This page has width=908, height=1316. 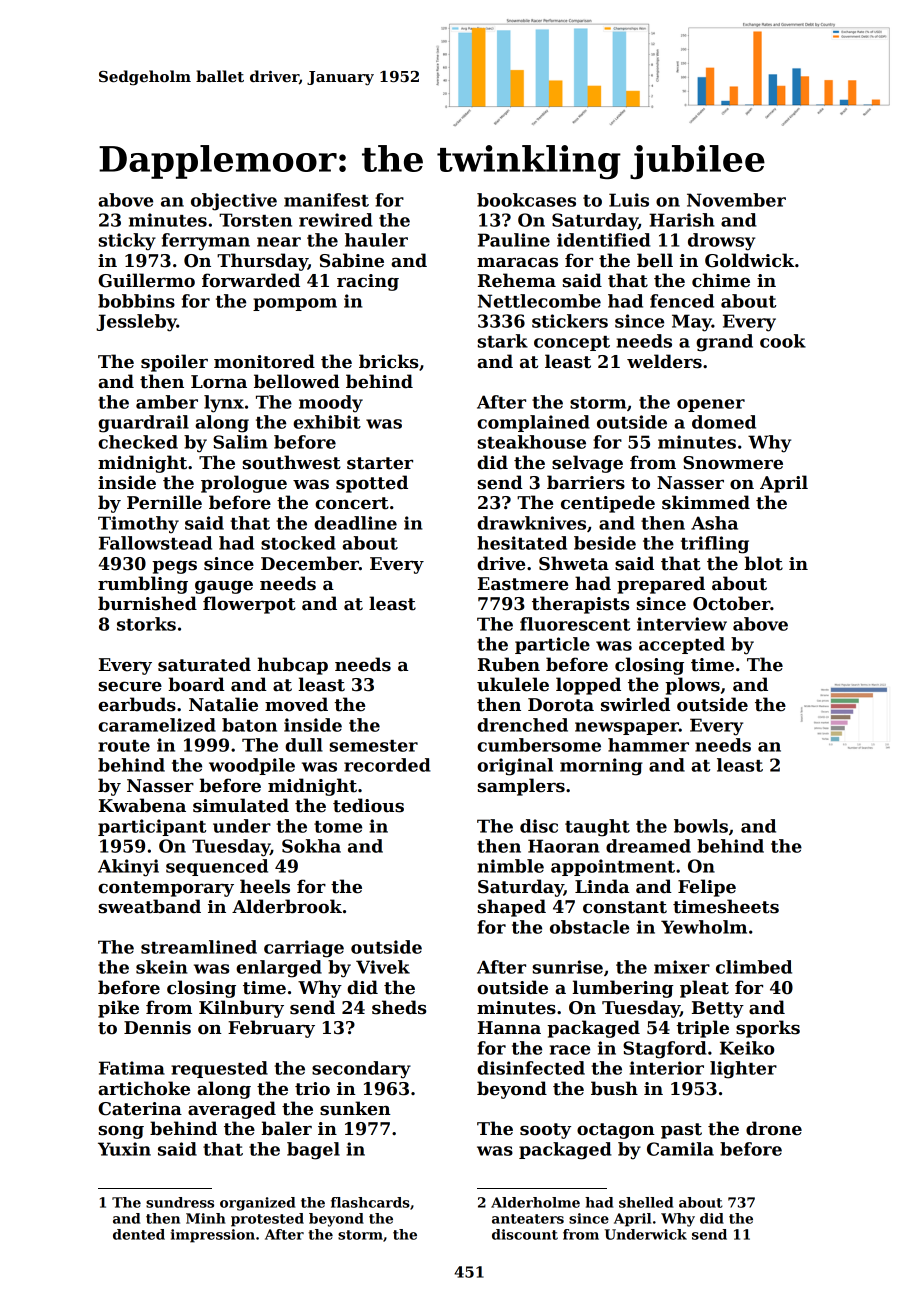 What do you see at coordinates (124, 746) in the page?
I see `route` at bounding box center [124, 746].
